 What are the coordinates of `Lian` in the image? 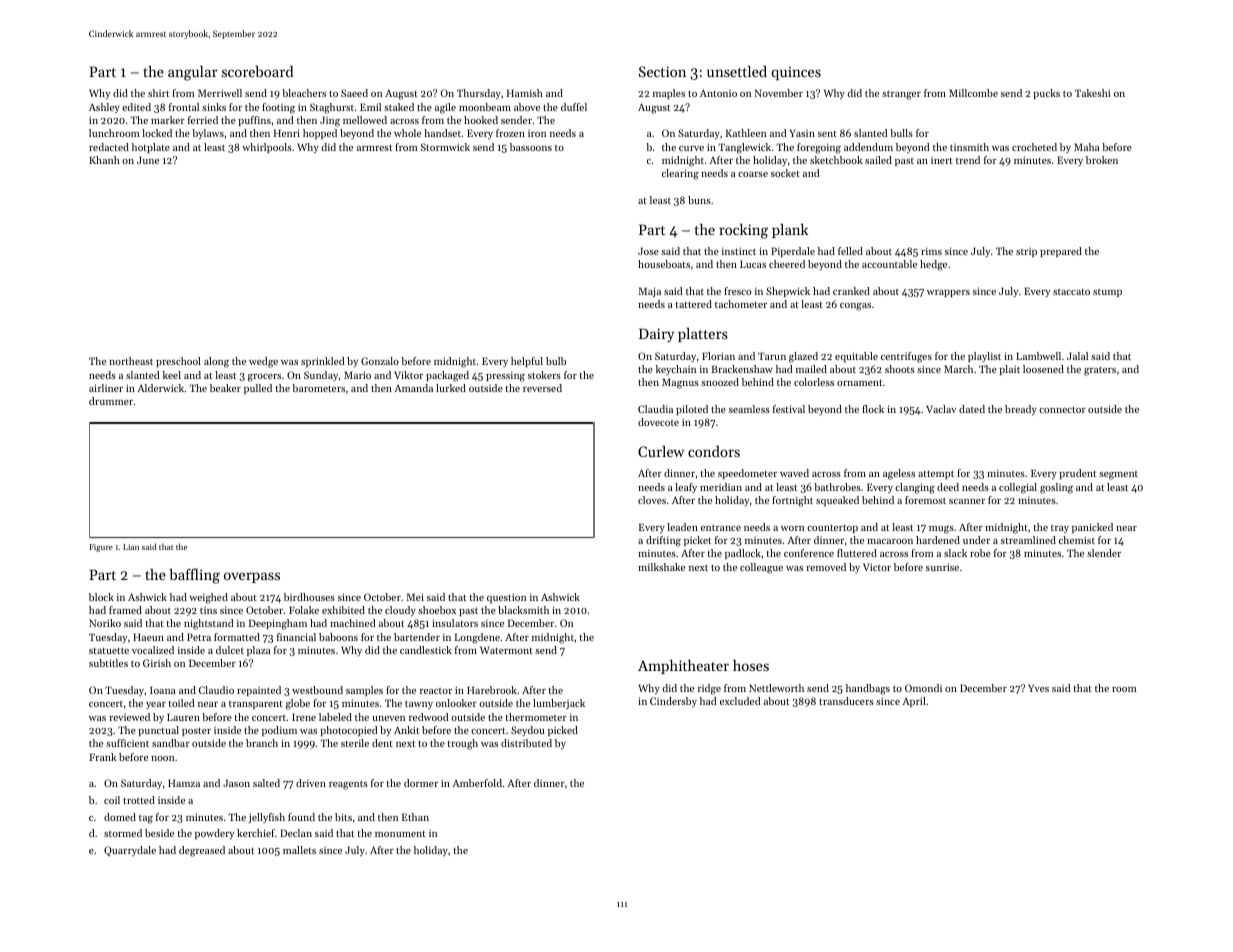 It's located at (131, 547).
